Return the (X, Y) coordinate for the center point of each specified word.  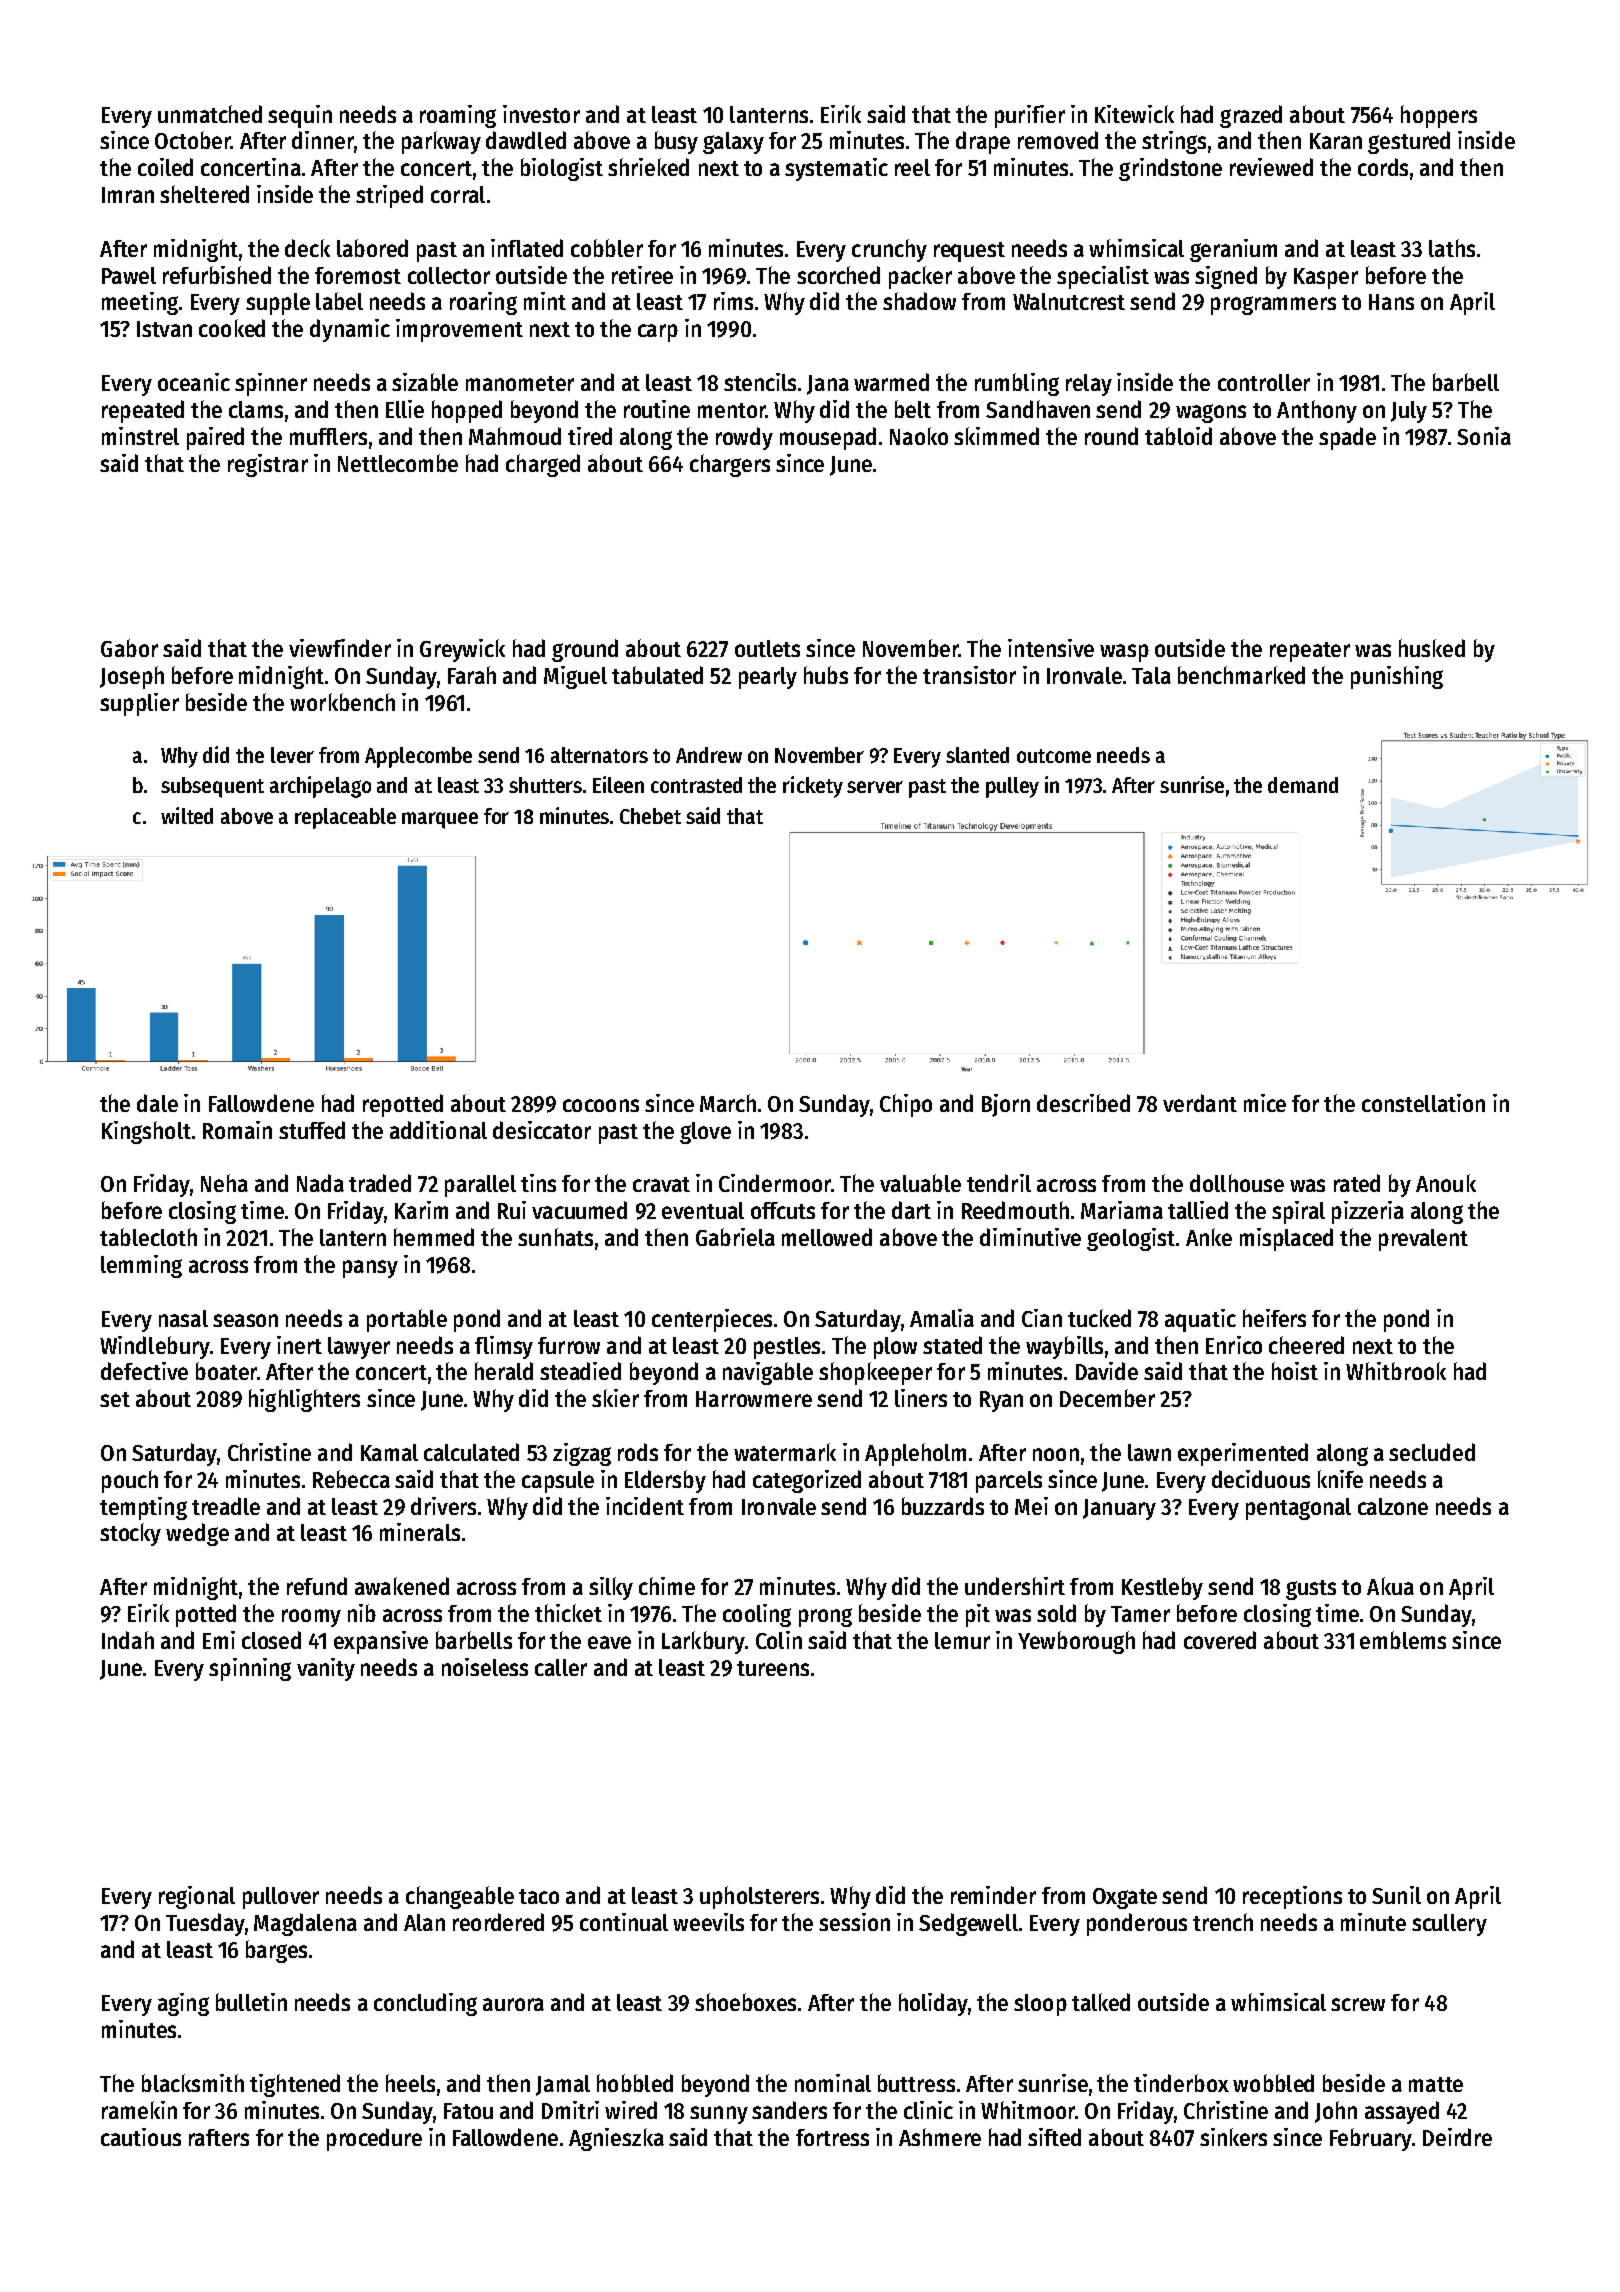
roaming (458, 116)
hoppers (1439, 116)
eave (609, 1642)
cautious (141, 2137)
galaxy (733, 143)
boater (226, 1371)
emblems (1403, 1640)
